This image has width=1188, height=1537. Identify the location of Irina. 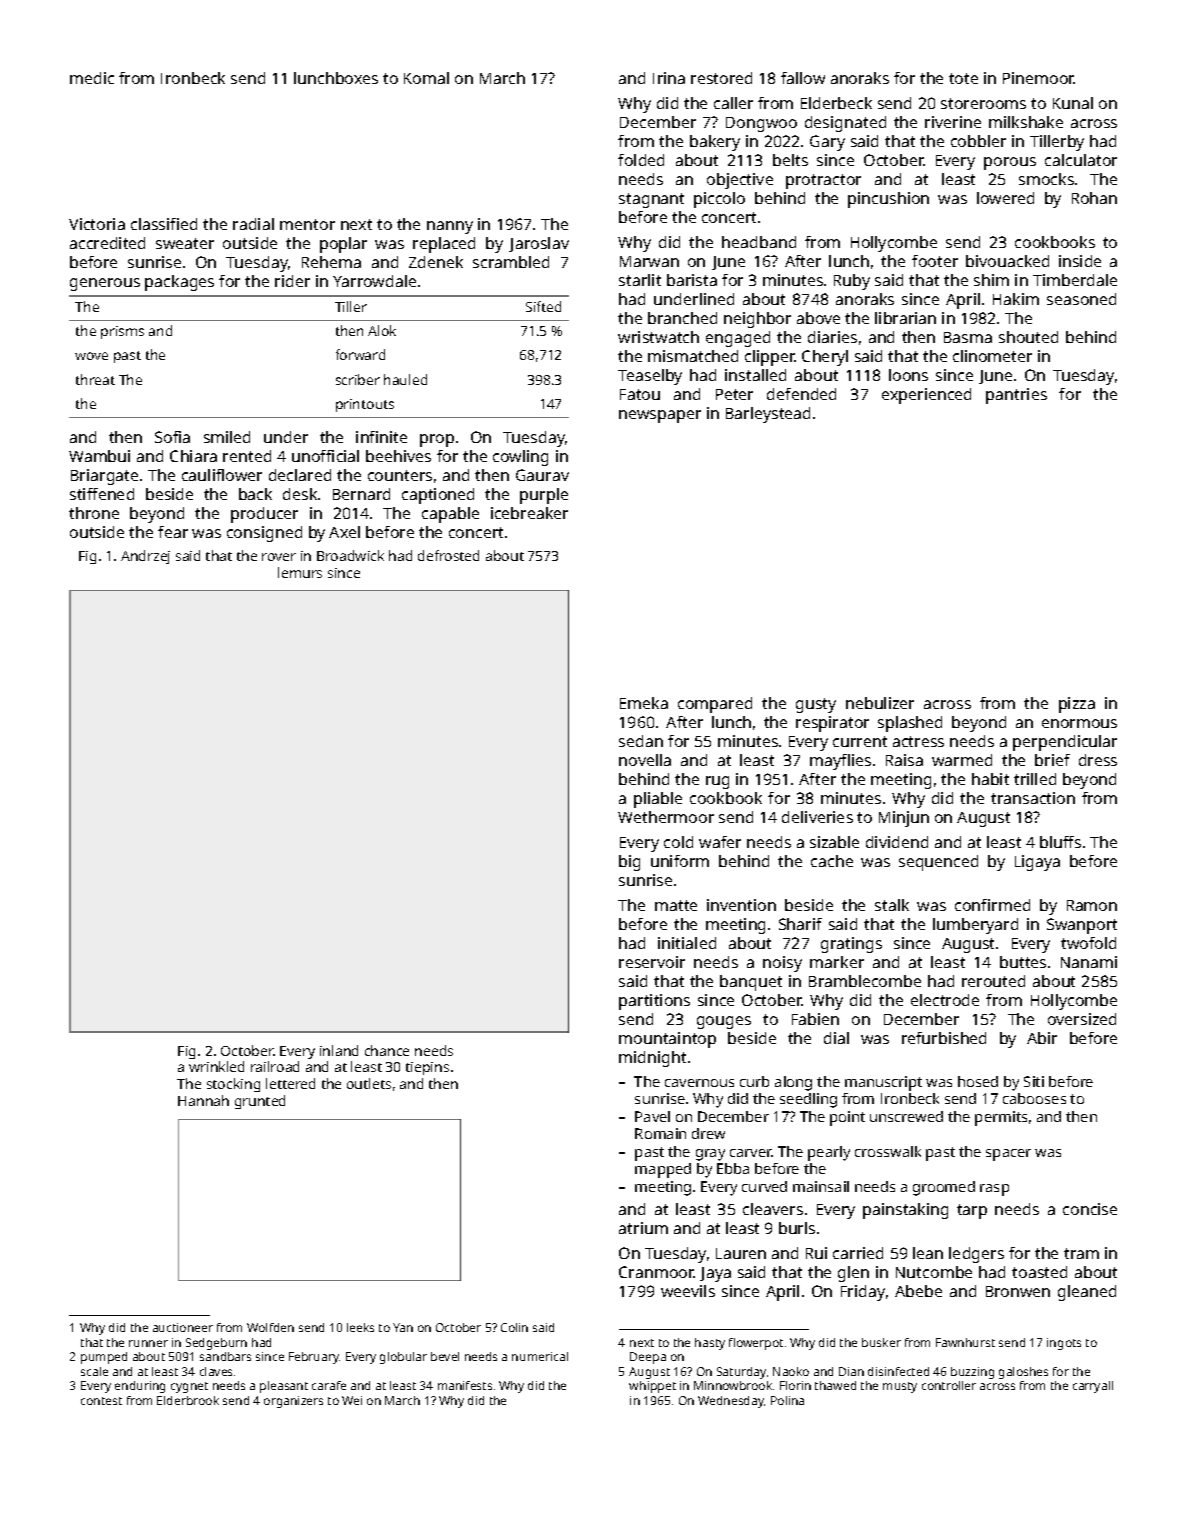
(669, 78).
